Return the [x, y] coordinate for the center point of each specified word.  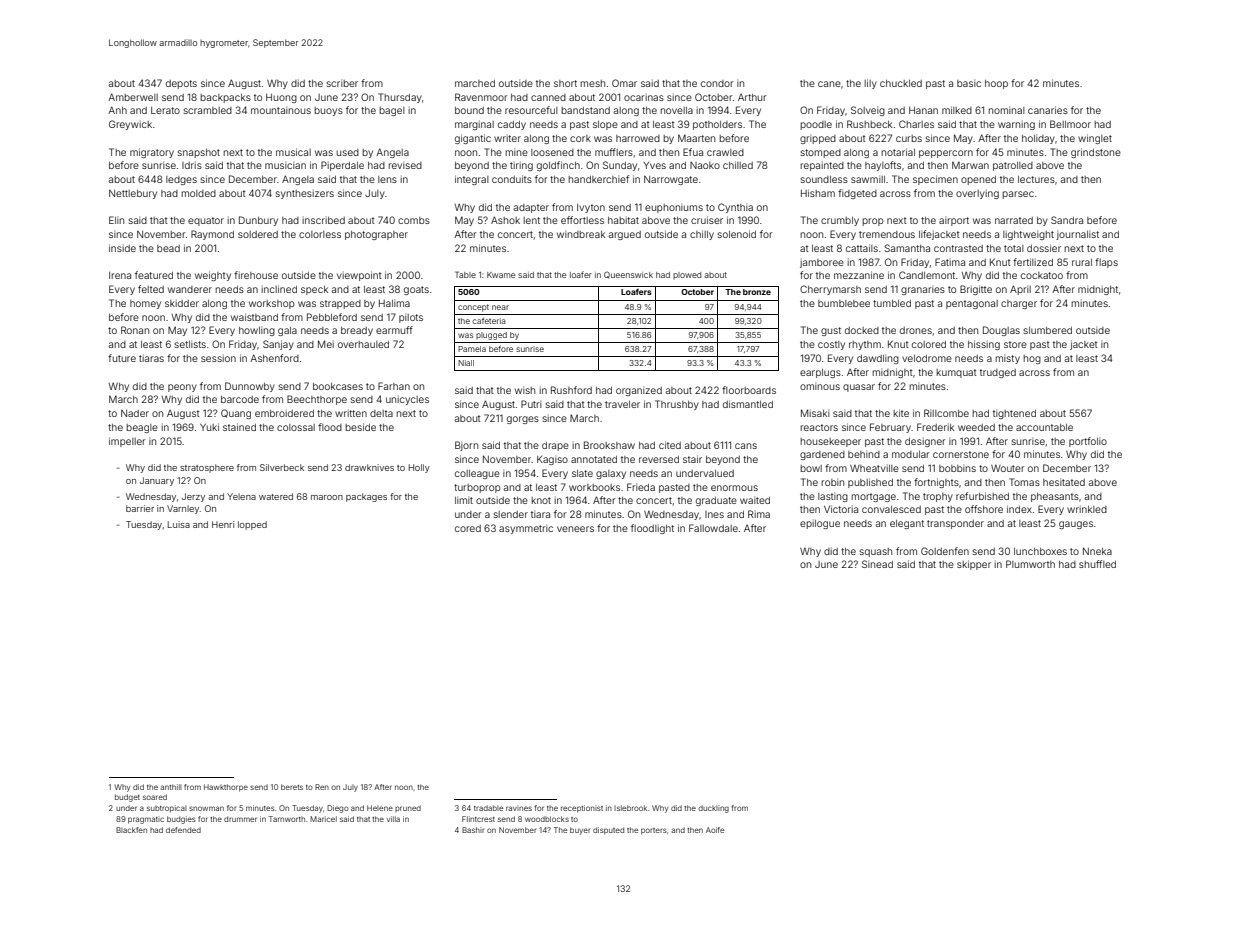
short [565, 83]
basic [969, 83]
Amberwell [133, 97]
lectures [1036, 179]
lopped [252, 525]
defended [183, 830]
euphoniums [674, 208]
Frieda [641, 487]
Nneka [1097, 551]
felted [151, 289]
